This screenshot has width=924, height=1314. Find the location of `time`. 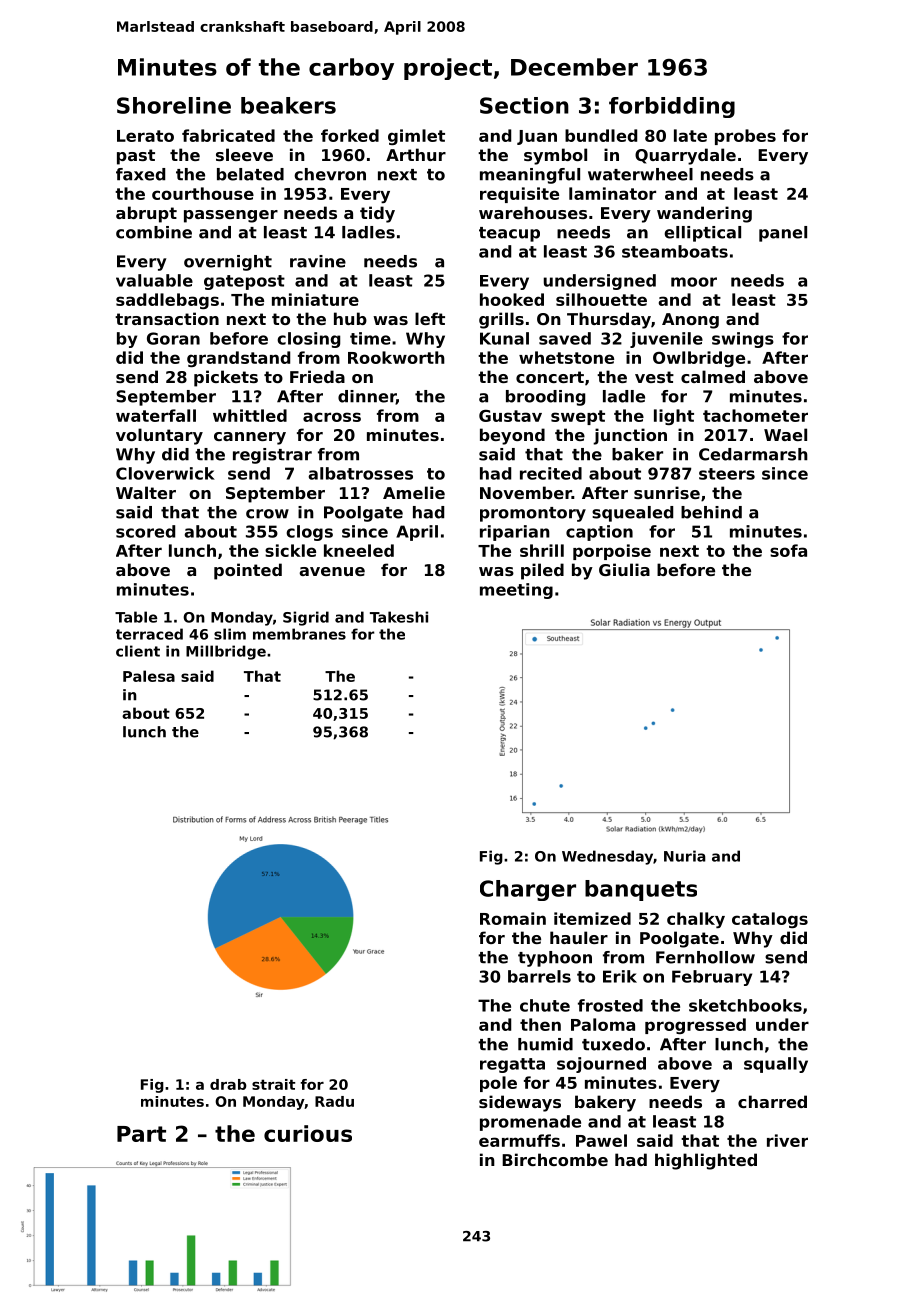

time is located at coordinates (370, 338).
